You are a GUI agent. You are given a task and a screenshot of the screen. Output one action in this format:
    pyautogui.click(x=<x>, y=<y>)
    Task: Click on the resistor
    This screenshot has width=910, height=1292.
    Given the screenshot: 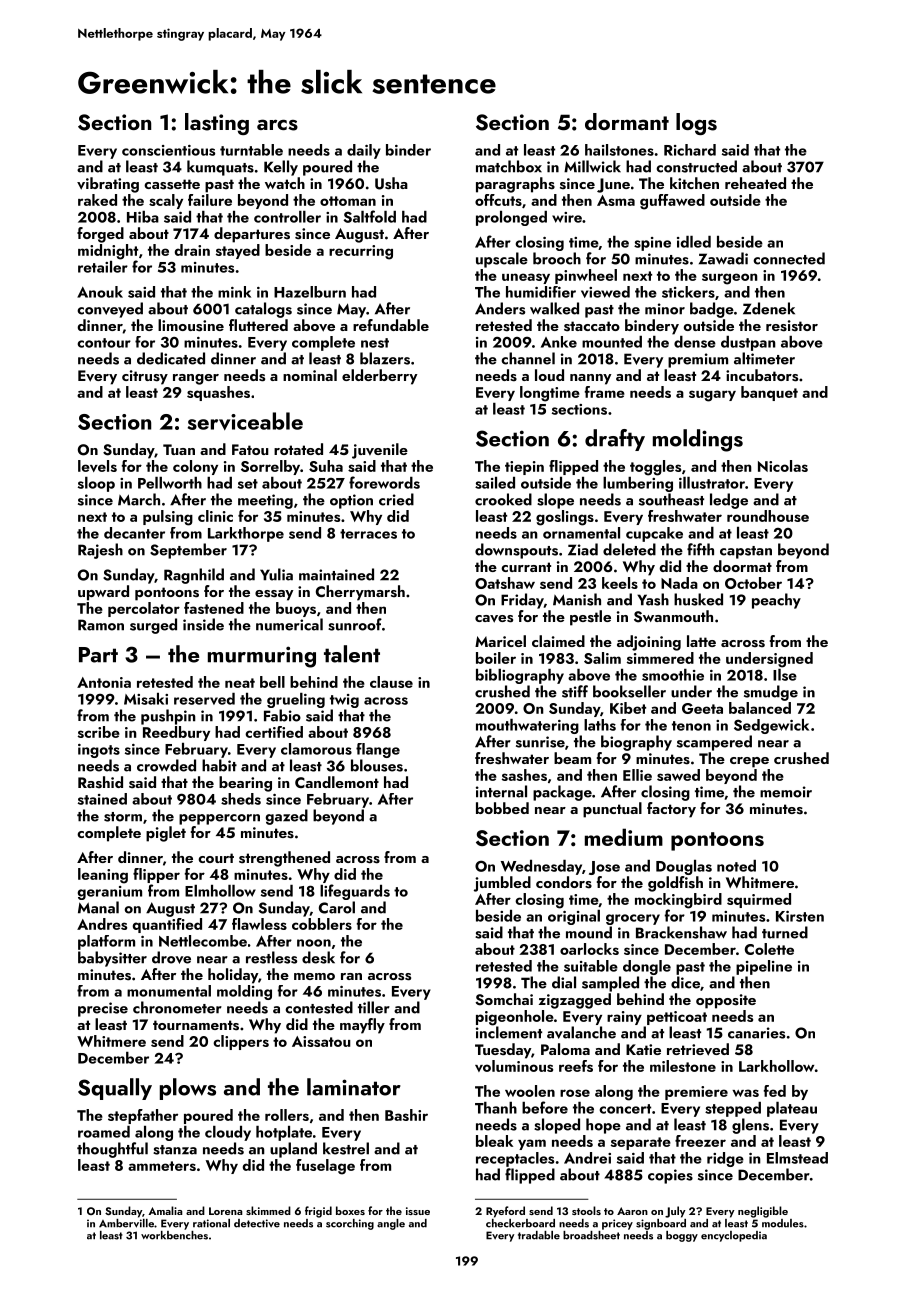 What is the action you would take?
    pyautogui.click(x=792, y=326)
